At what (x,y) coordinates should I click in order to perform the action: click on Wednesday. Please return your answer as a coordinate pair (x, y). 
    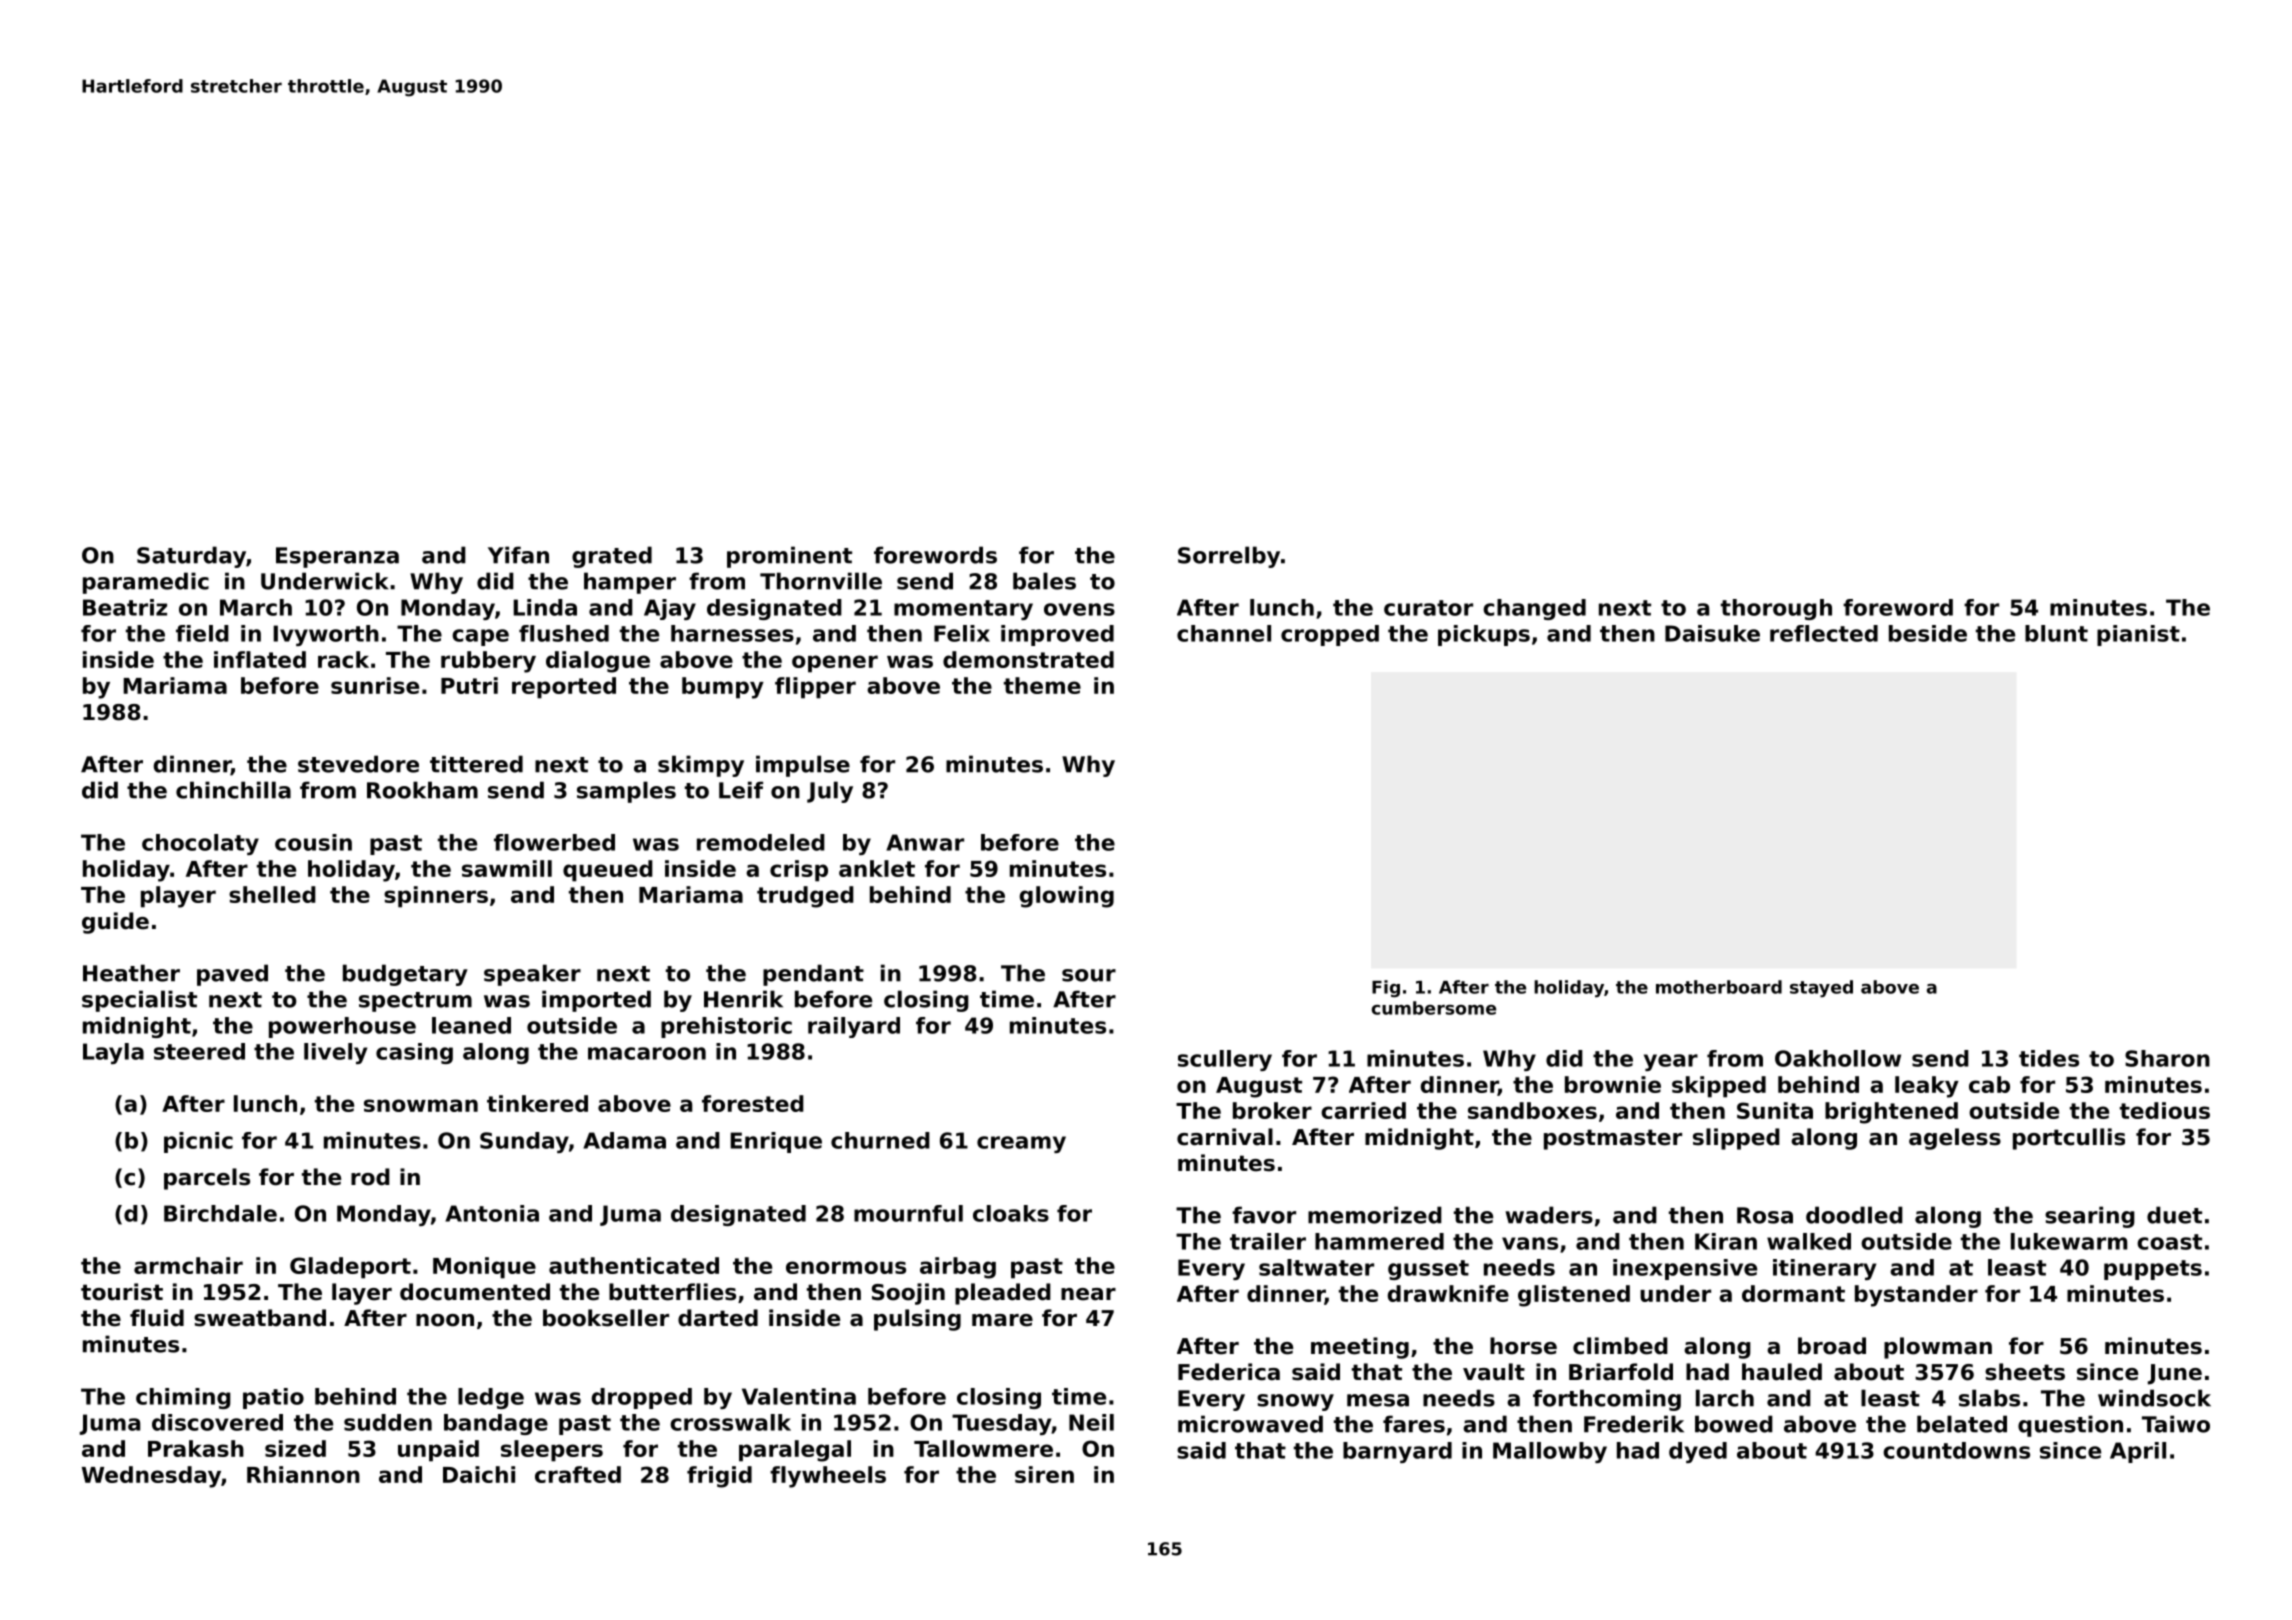
    Looking at the image, I should click on (151, 1477).
